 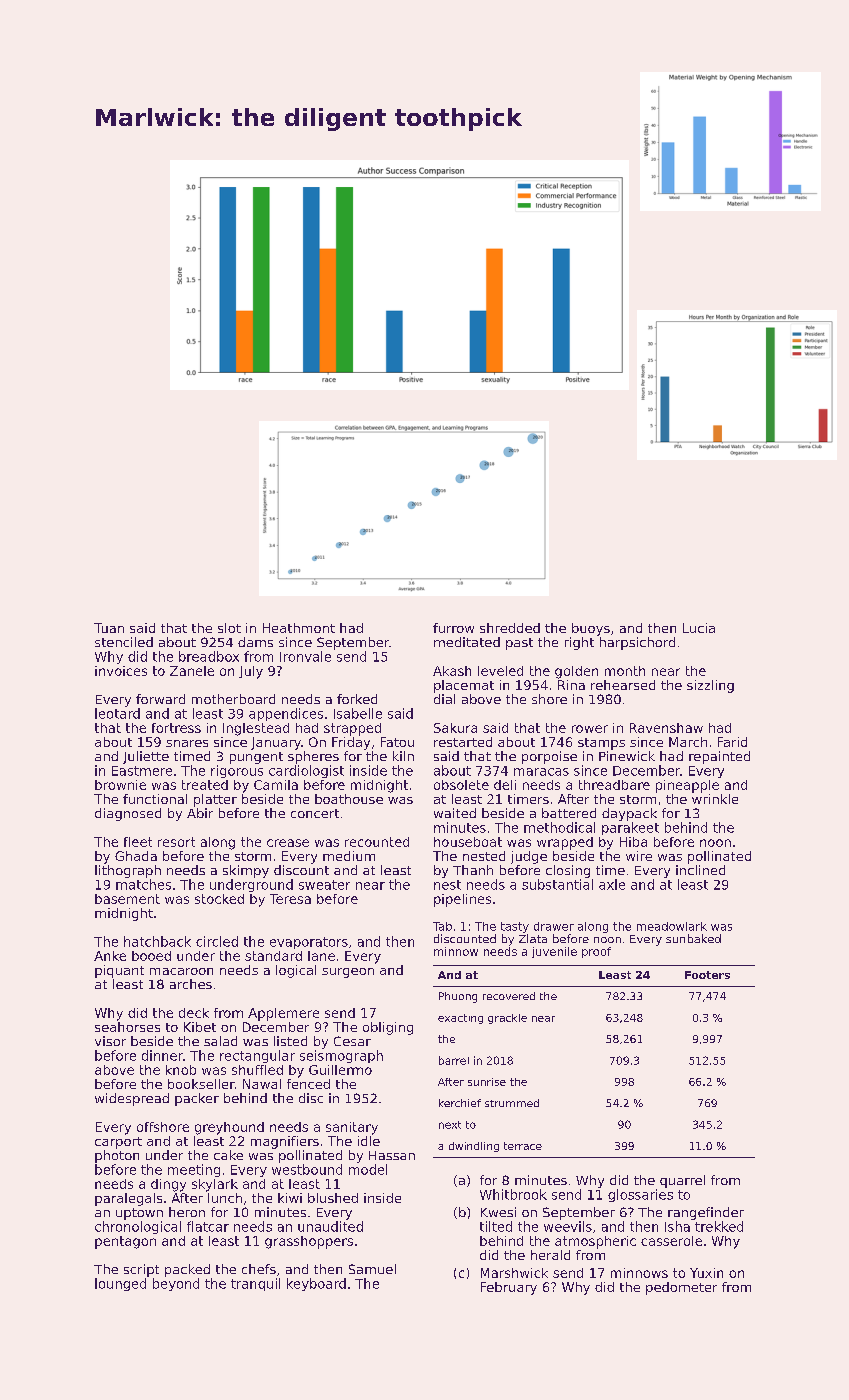 I want to click on standard, so click(x=273, y=956).
